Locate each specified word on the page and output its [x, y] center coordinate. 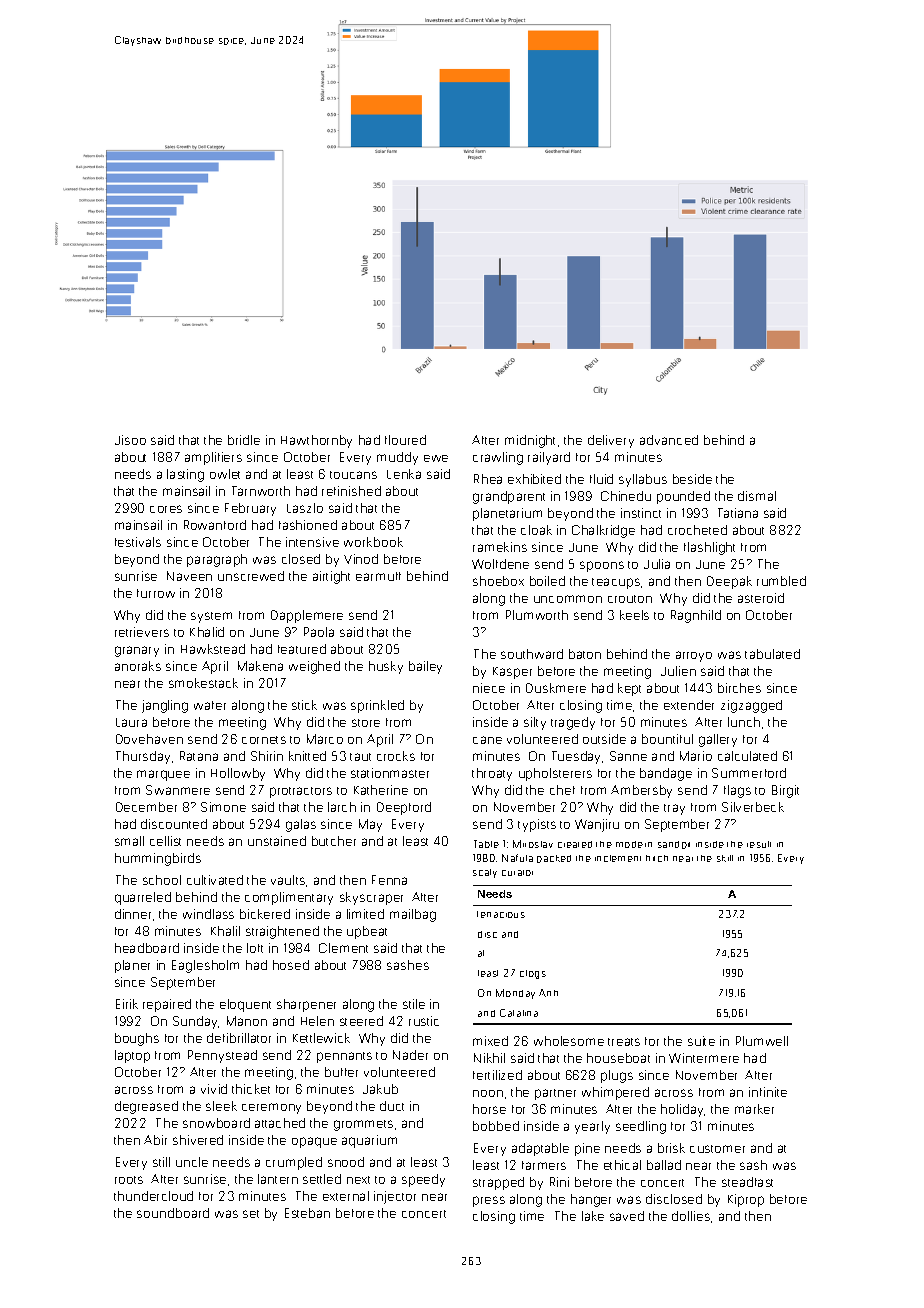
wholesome [569, 1041]
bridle [244, 440]
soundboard [173, 1213]
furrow [156, 593]
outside [604, 739]
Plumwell [762, 1041]
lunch [744, 722]
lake [593, 1216]
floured [405, 440]
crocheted [697, 530]
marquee [163, 775]
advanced [669, 440]
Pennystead [222, 1056]
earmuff [378, 576]
